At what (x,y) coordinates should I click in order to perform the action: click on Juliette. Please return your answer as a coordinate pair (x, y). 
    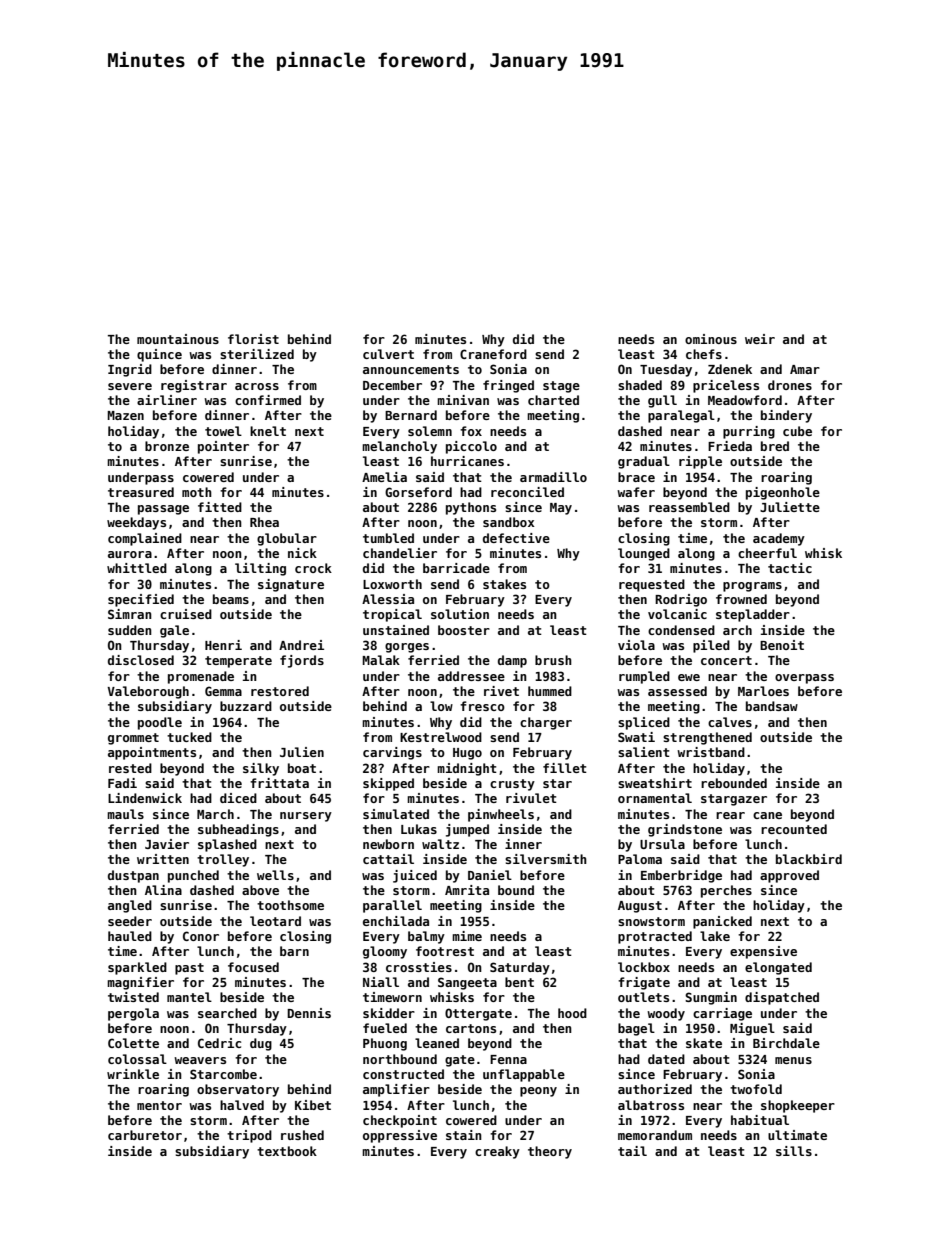
    Looking at the image, I should click on (790, 507).
